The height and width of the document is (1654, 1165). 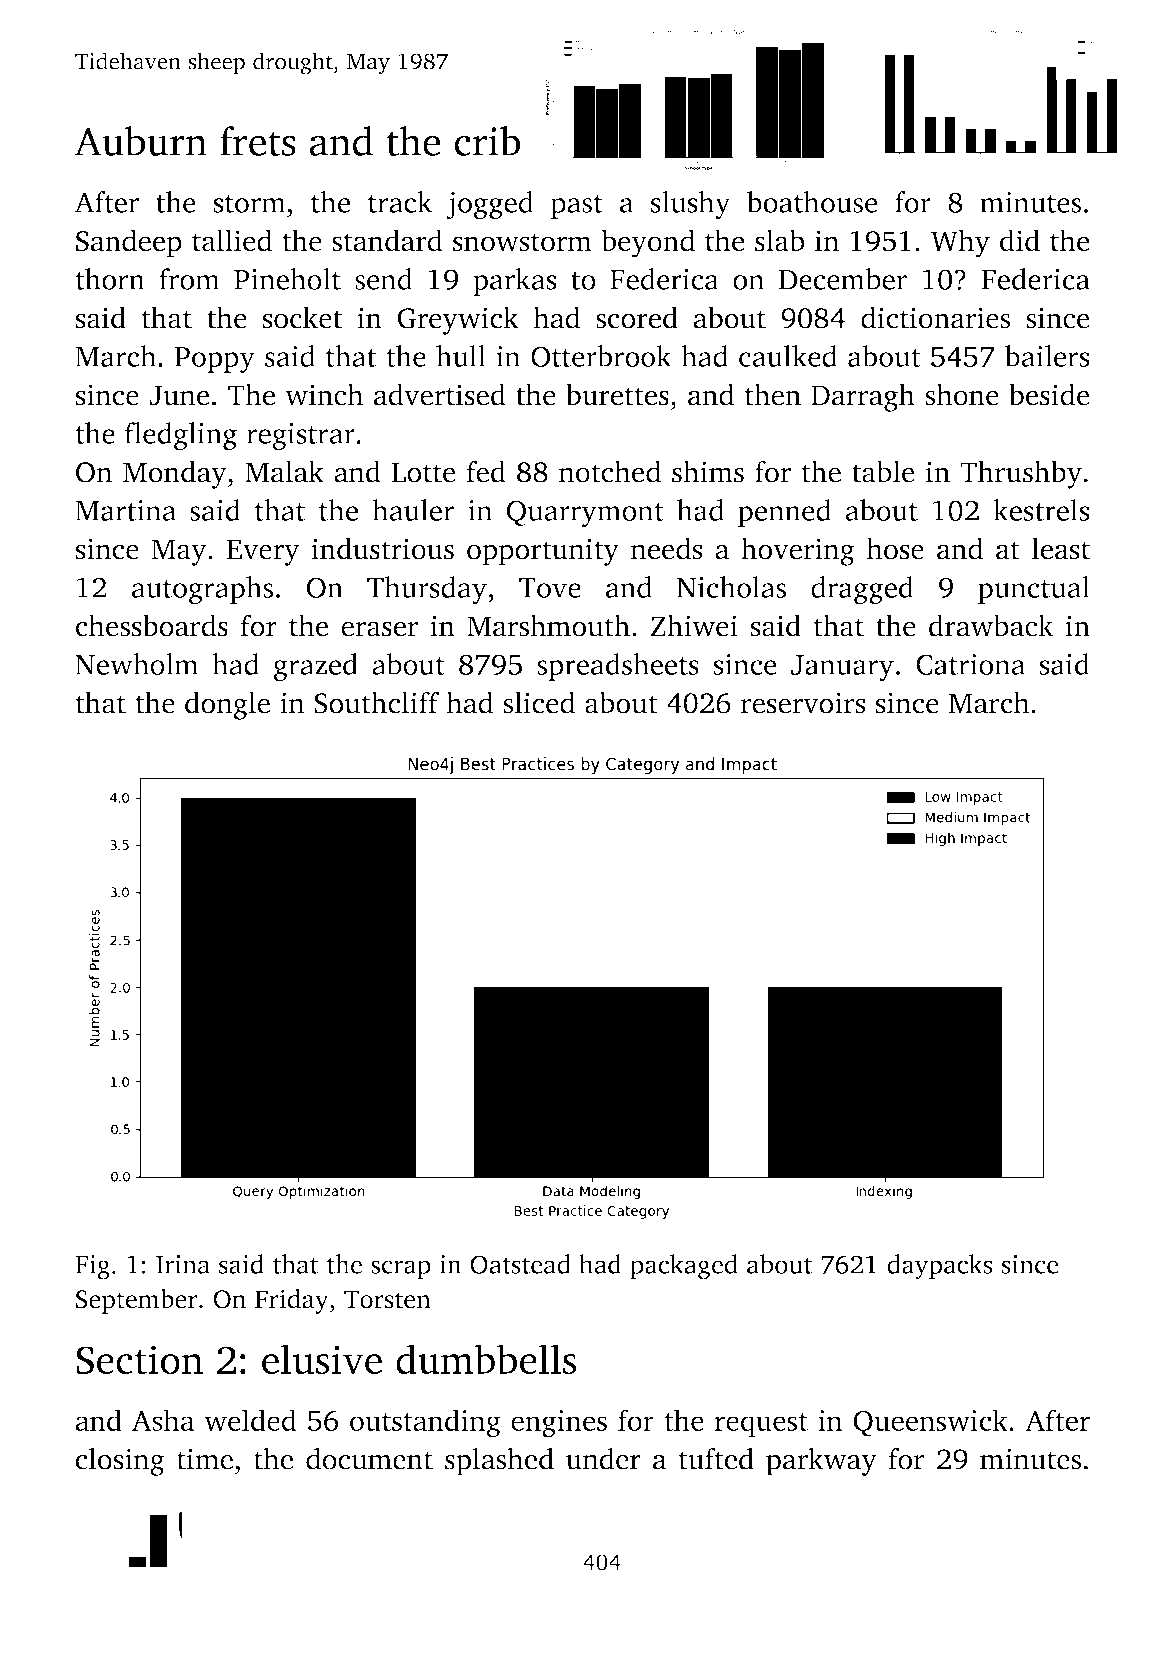 What do you see at coordinates (585, 514) in the document?
I see `Quarrymont` at bounding box center [585, 514].
